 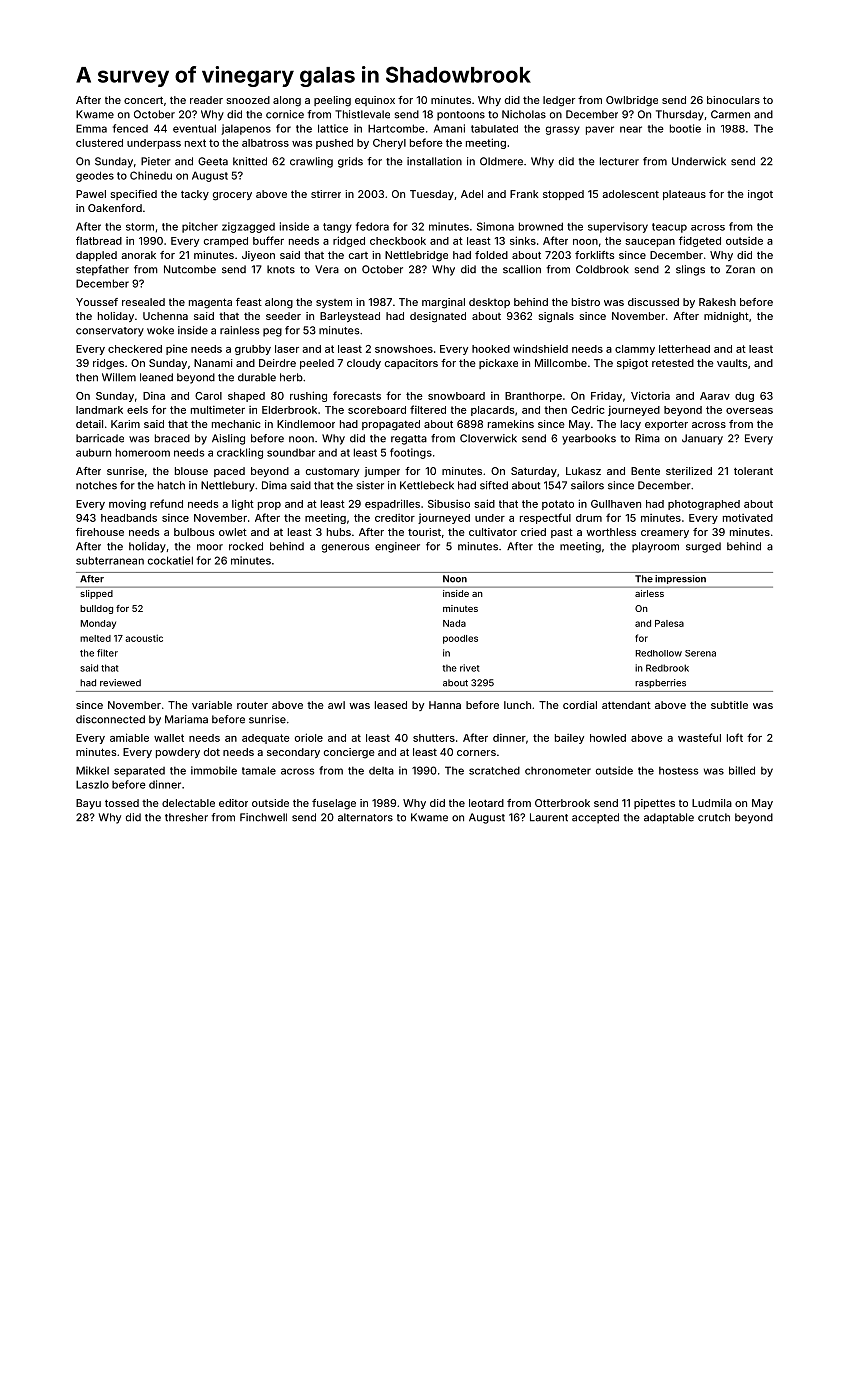 What do you see at coordinates (632, 101) in the page?
I see `Owlbridge` at bounding box center [632, 101].
